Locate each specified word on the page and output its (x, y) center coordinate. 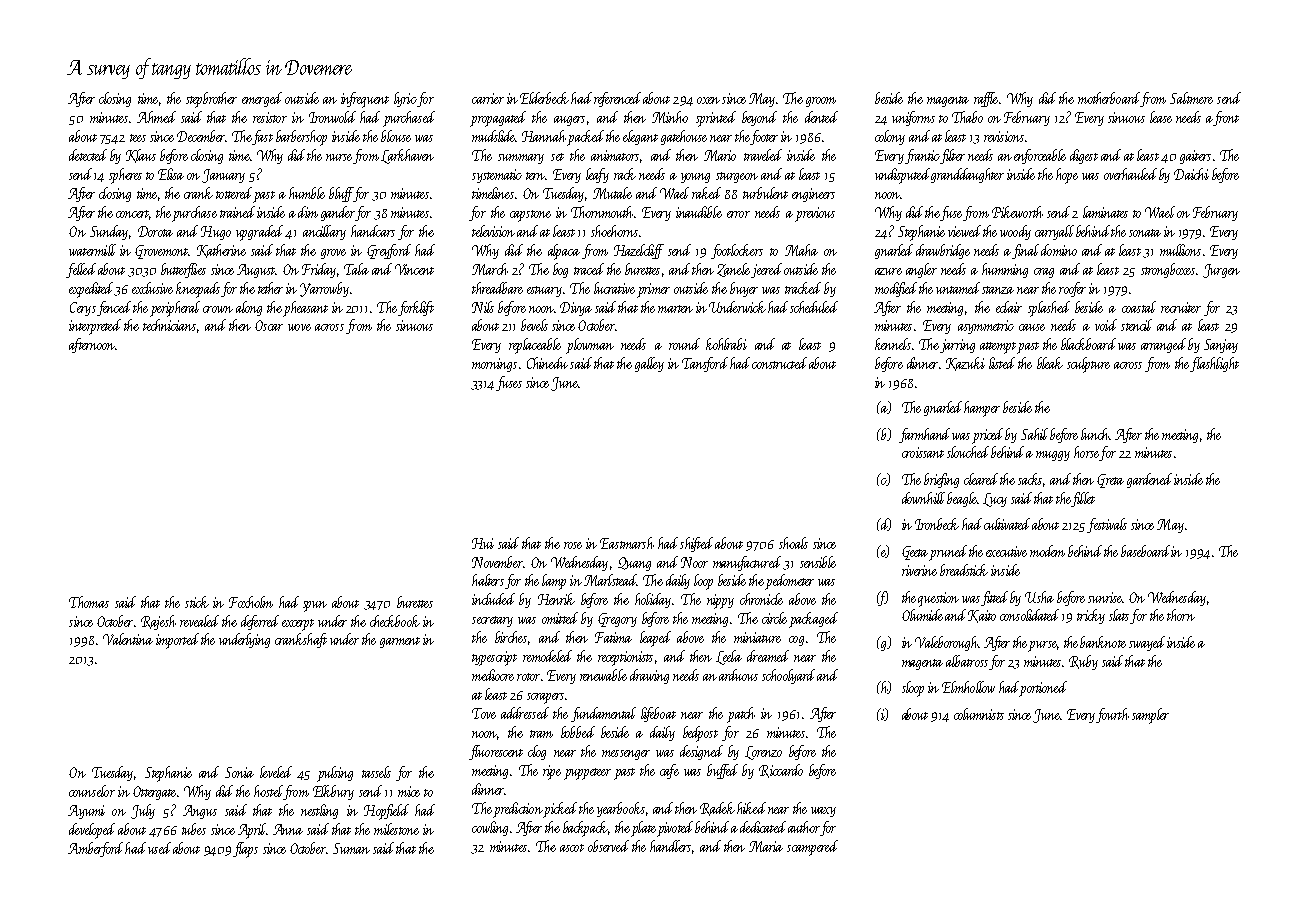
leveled (276, 772)
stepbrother (211, 100)
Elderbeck (544, 98)
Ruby (1083, 662)
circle (774, 618)
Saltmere (1191, 98)
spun (315, 606)
